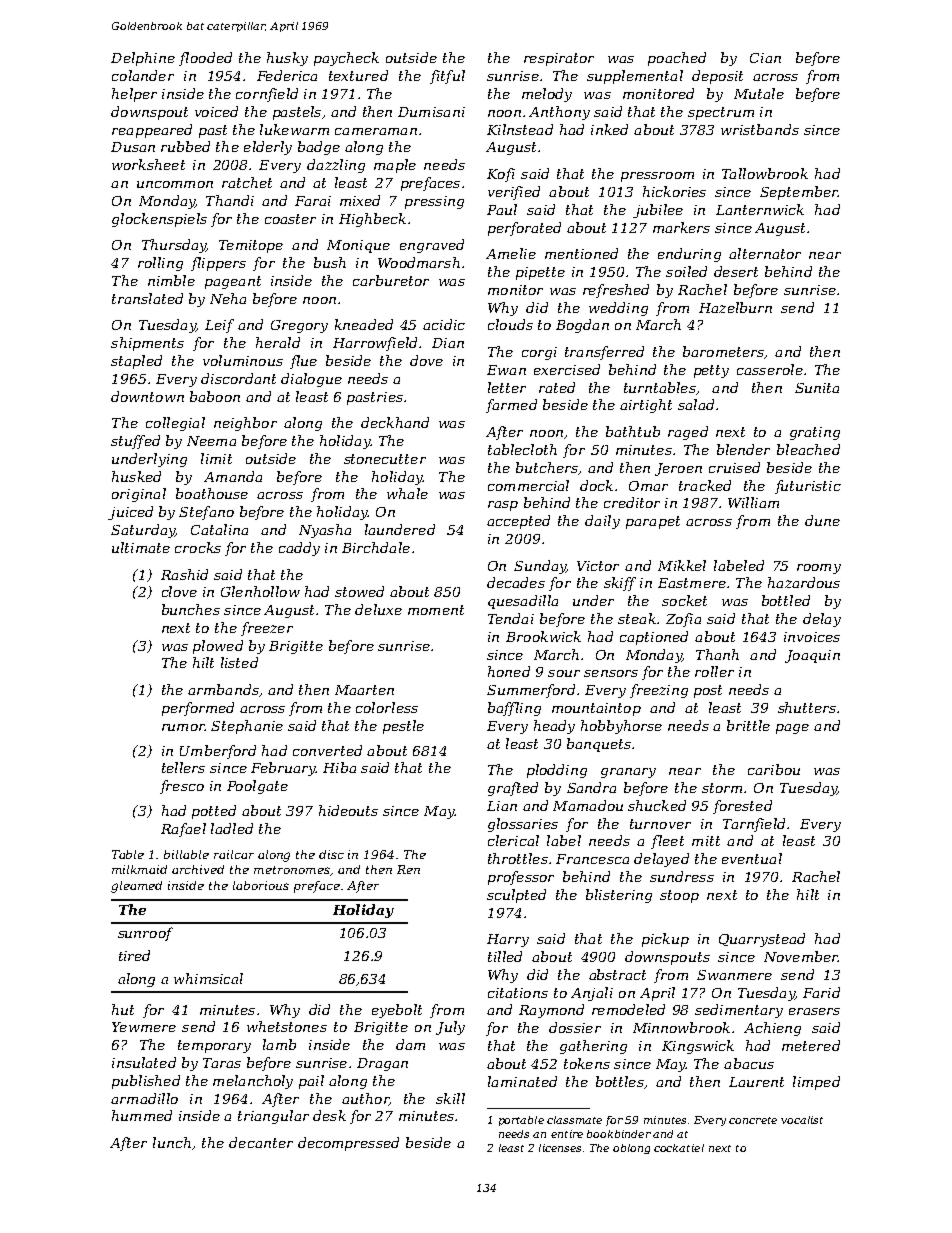  I want to click on original, so click(139, 495).
